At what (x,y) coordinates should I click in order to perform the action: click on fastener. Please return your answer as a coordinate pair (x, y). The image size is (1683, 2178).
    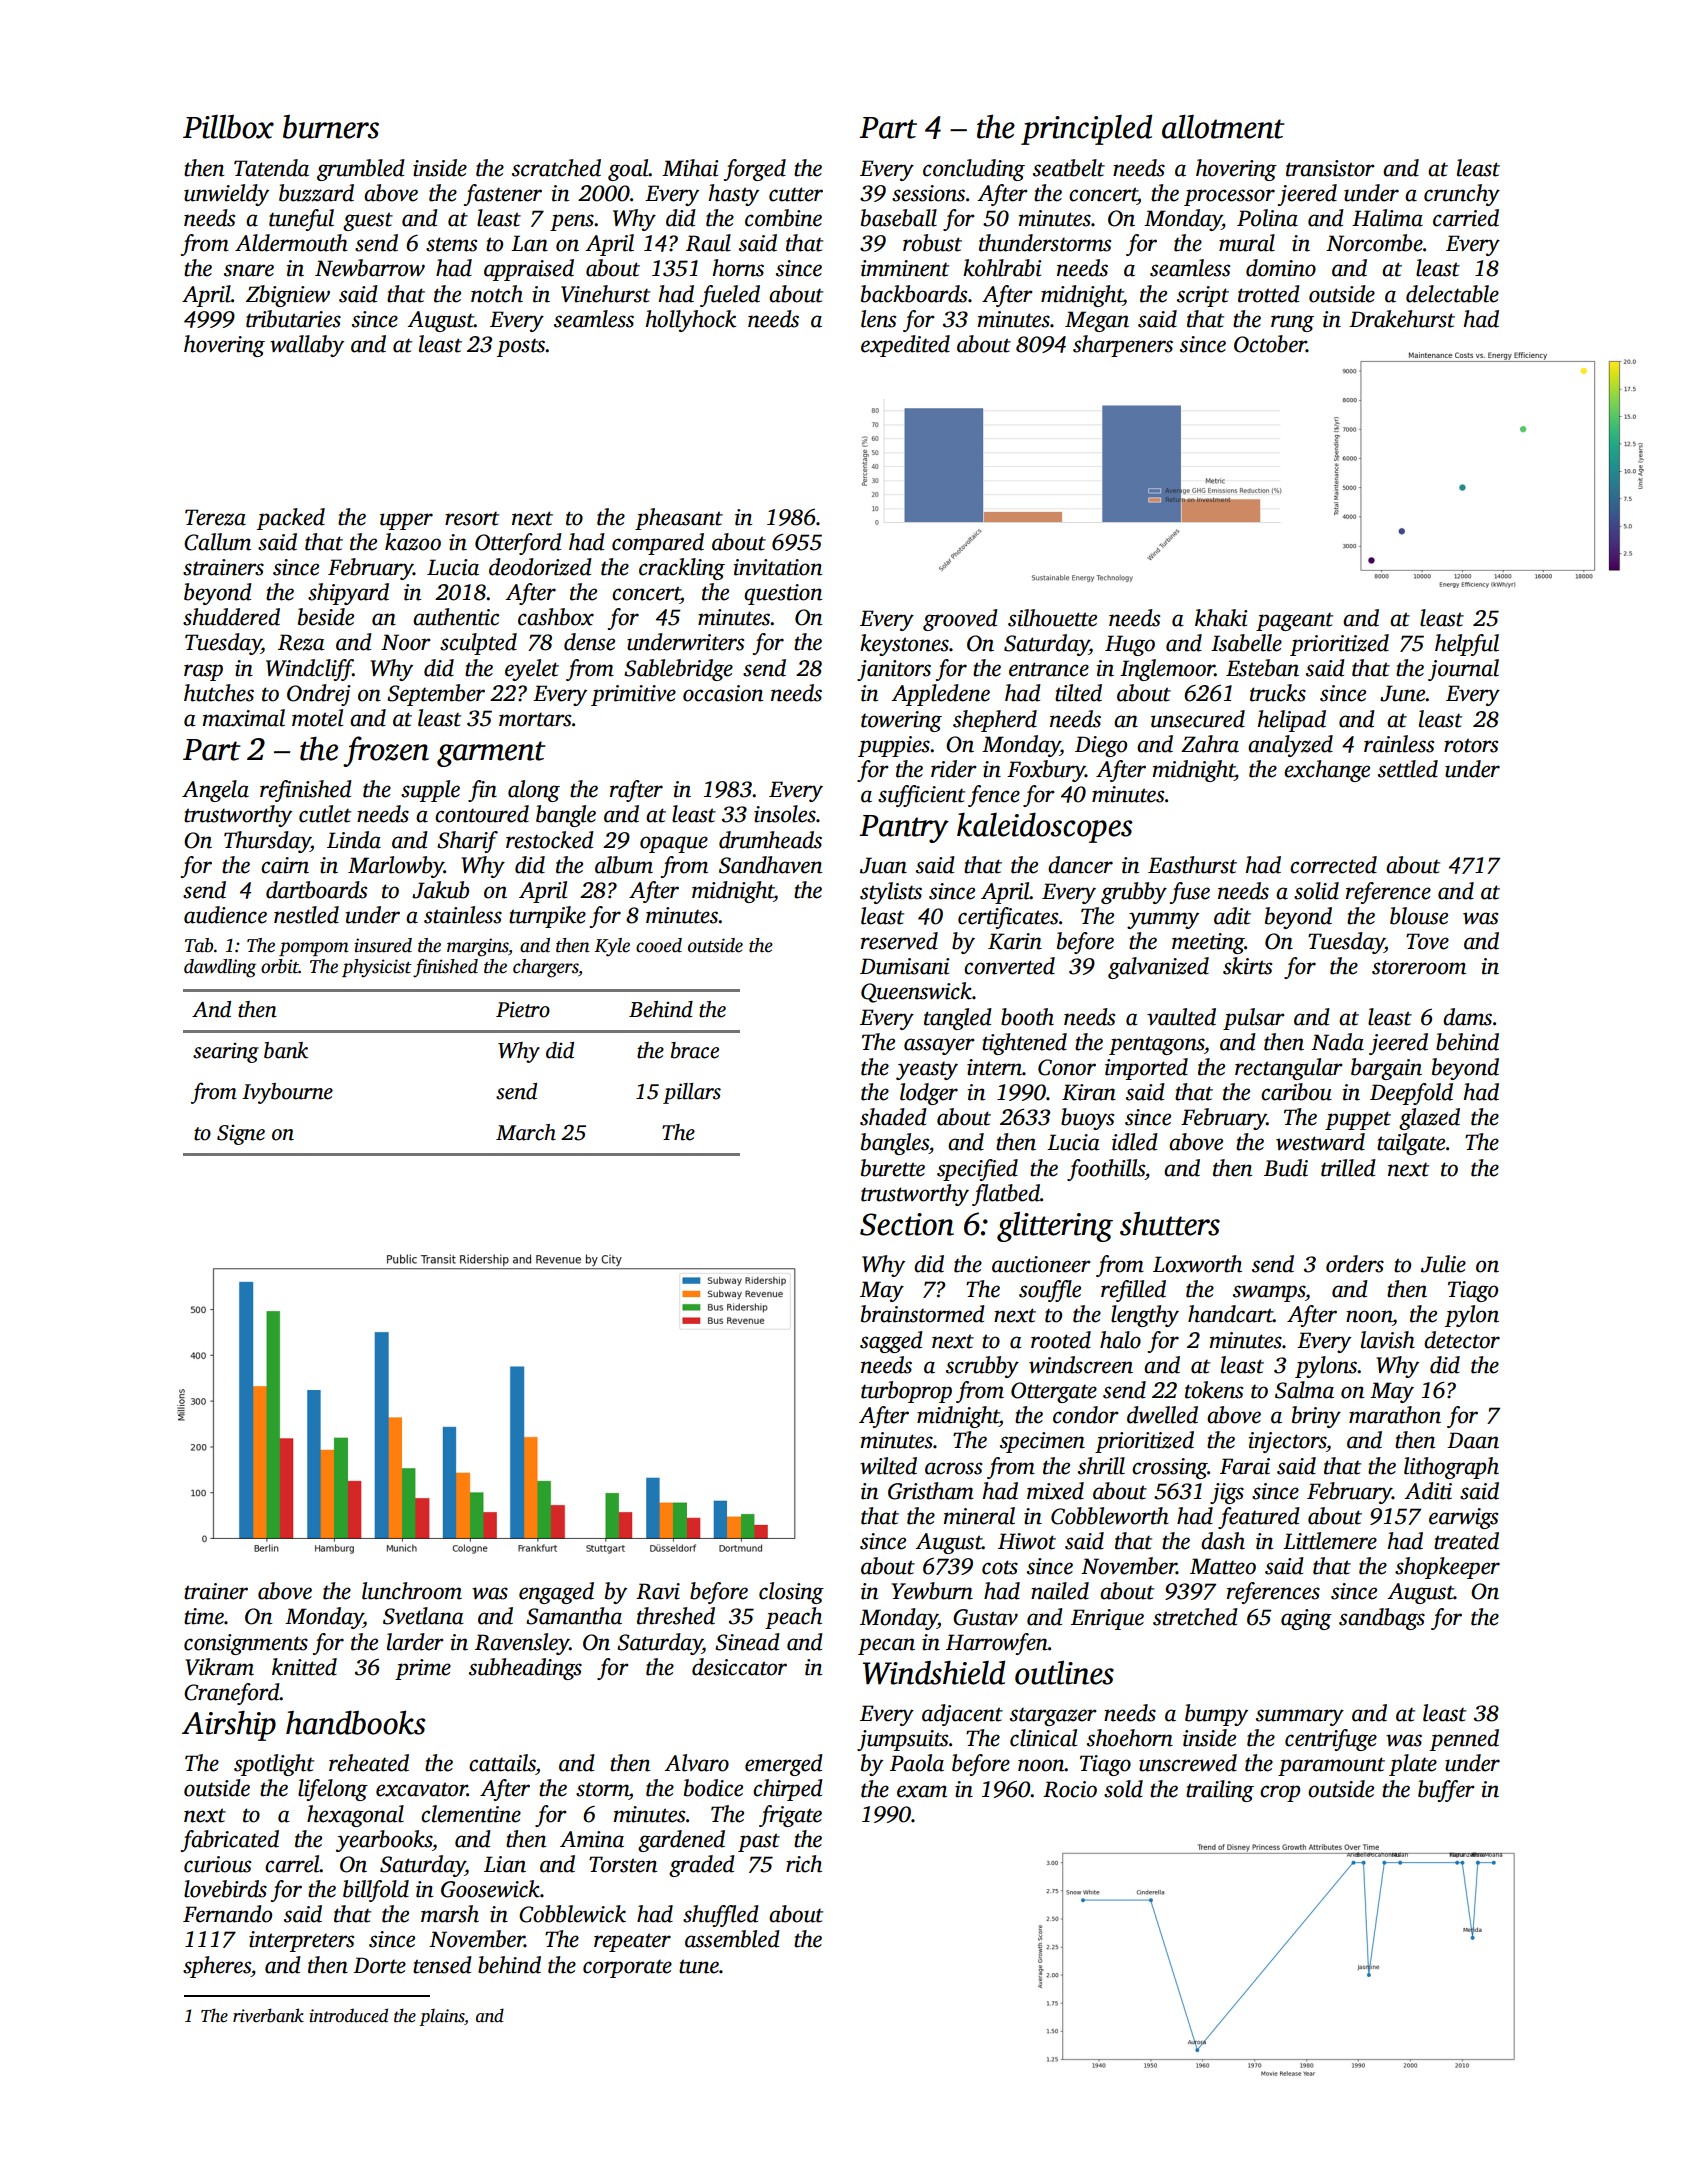
    Looking at the image, I should click on (503, 195).
